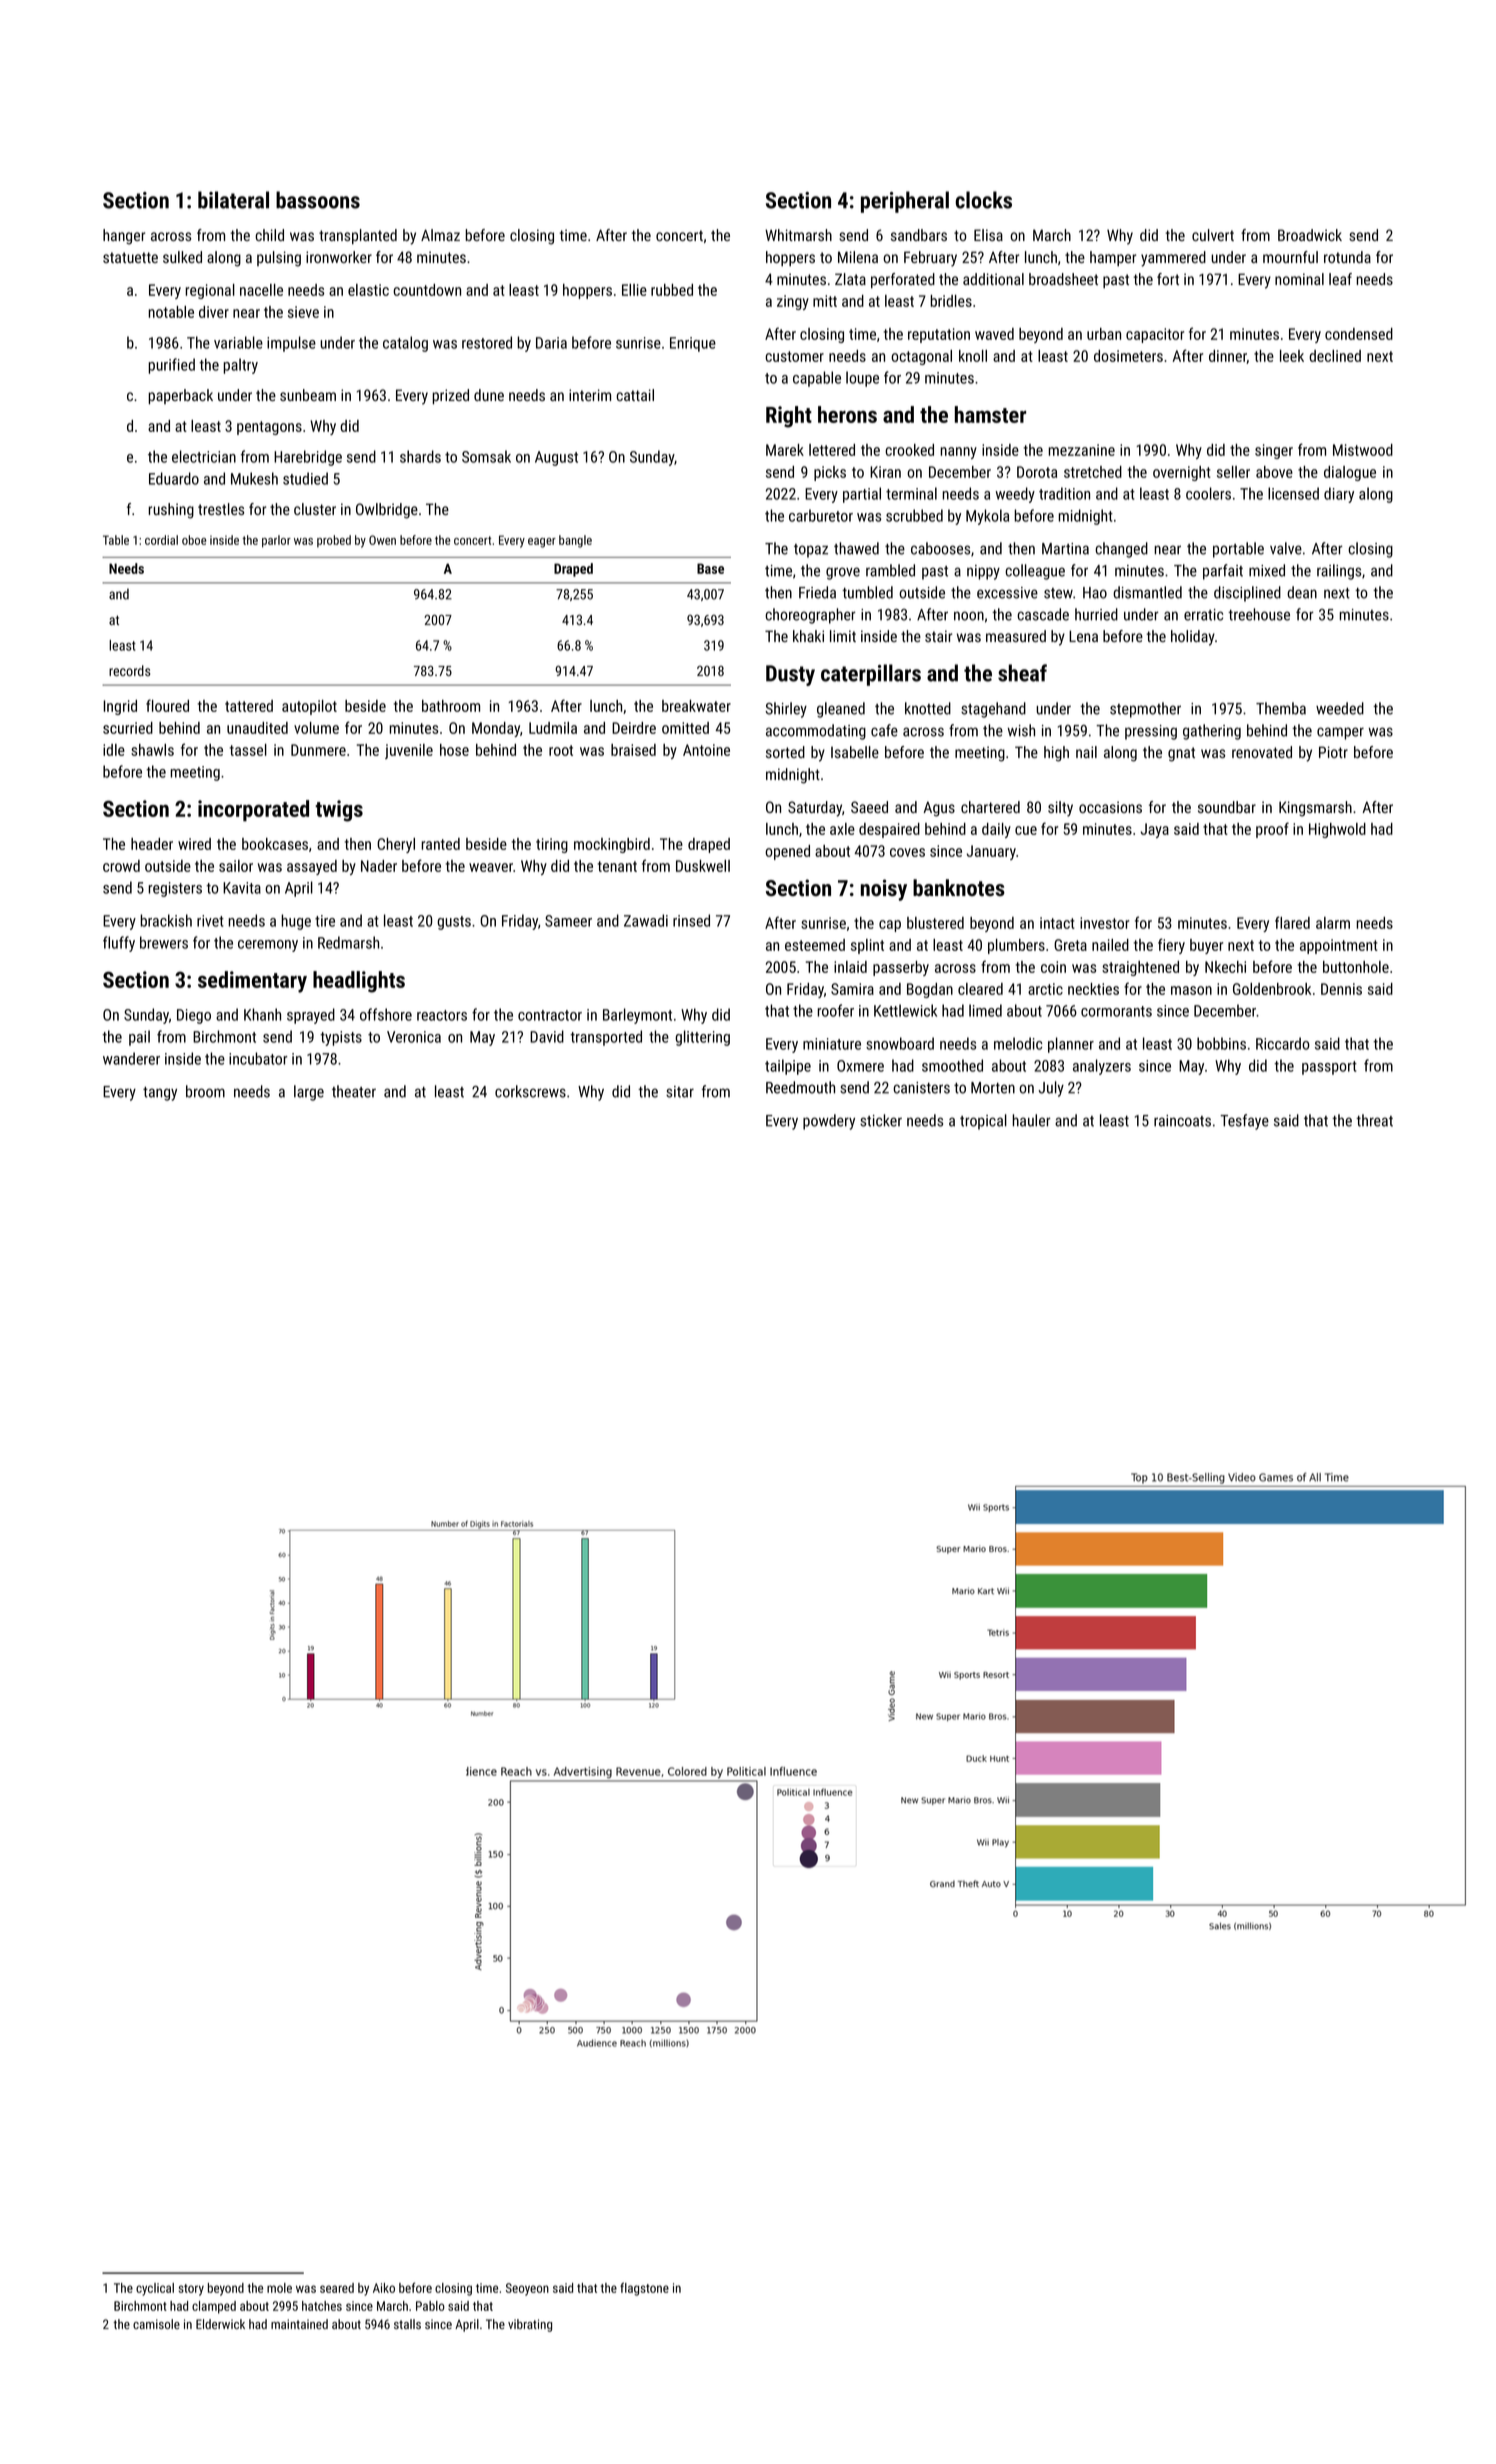  Describe the element at coordinates (384, 2288) in the document. I see `Aiko` at that location.
